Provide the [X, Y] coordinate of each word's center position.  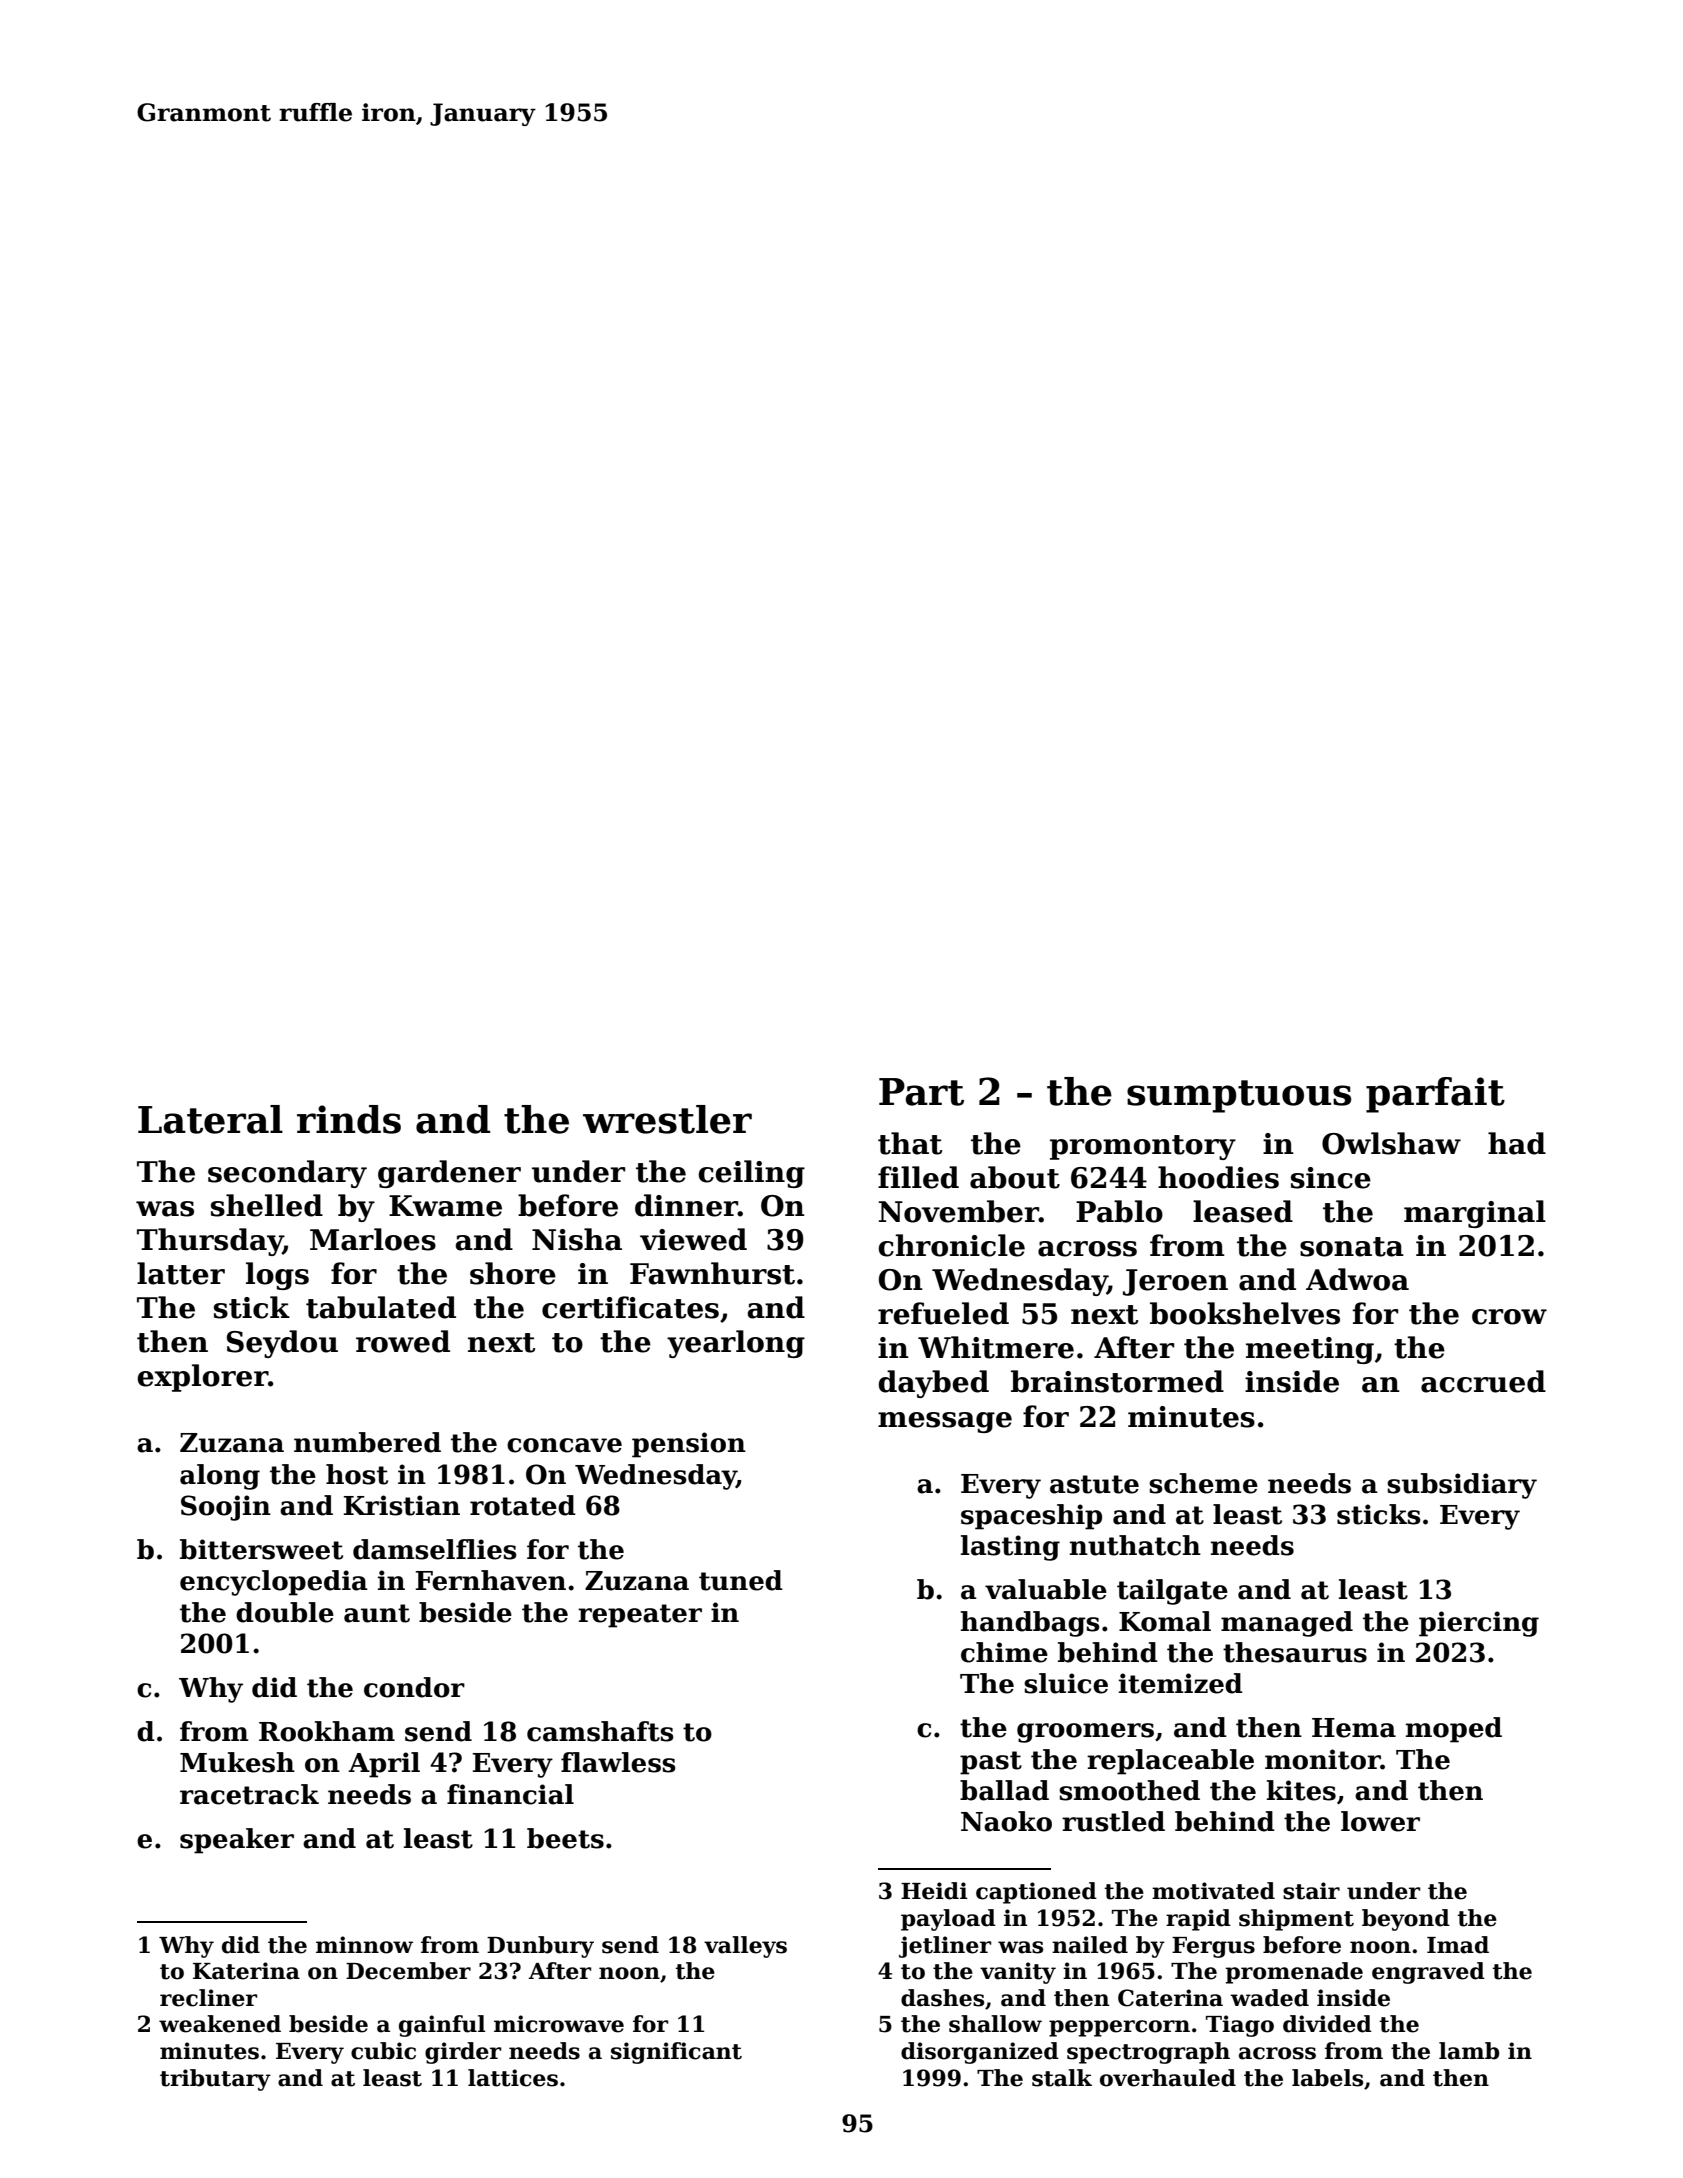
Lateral [210, 1119]
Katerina [246, 1971]
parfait [1435, 1095]
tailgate [1172, 1592]
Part [921, 1092]
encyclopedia [274, 1583]
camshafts [600, 1731]
